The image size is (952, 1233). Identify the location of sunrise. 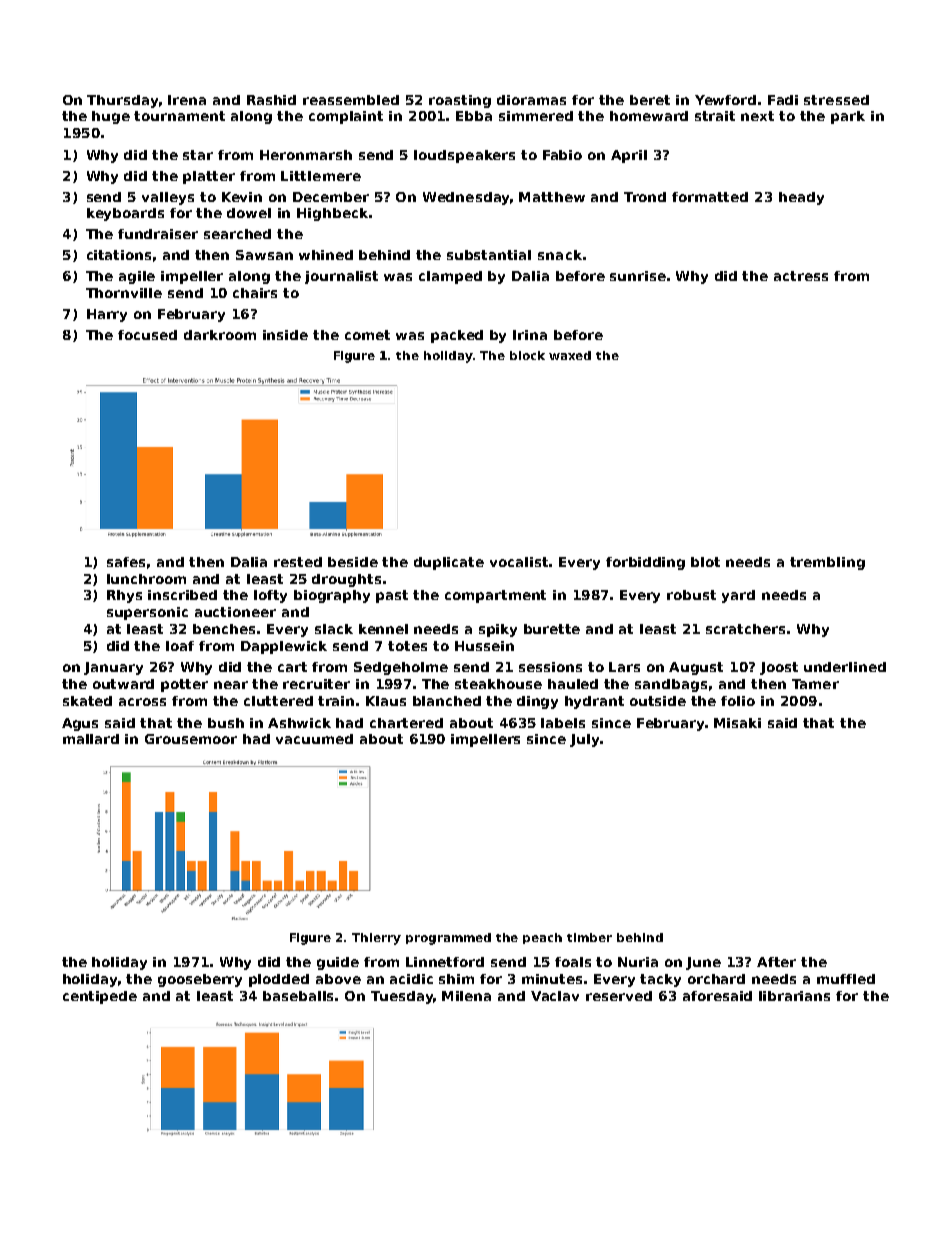
(638, 276).
